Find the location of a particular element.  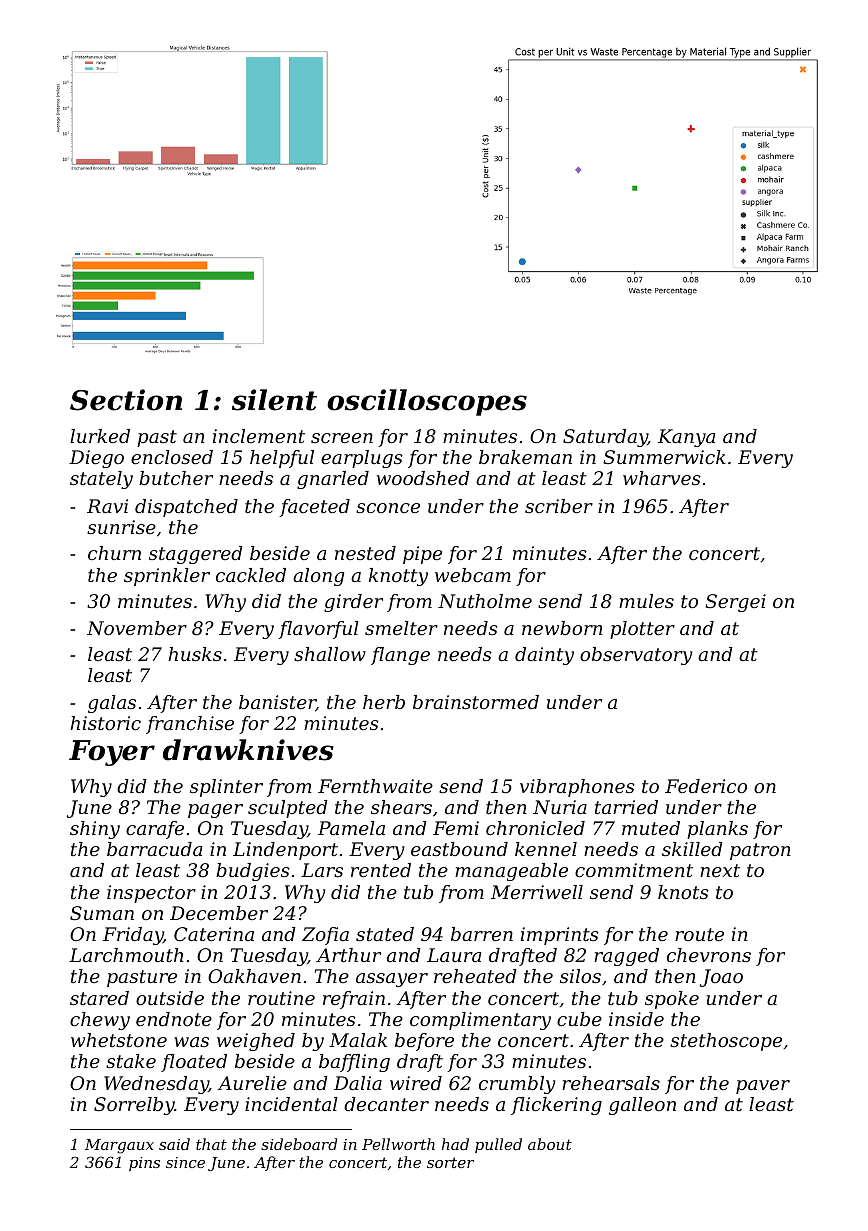

cackled is located at coordinates (251, 575).
